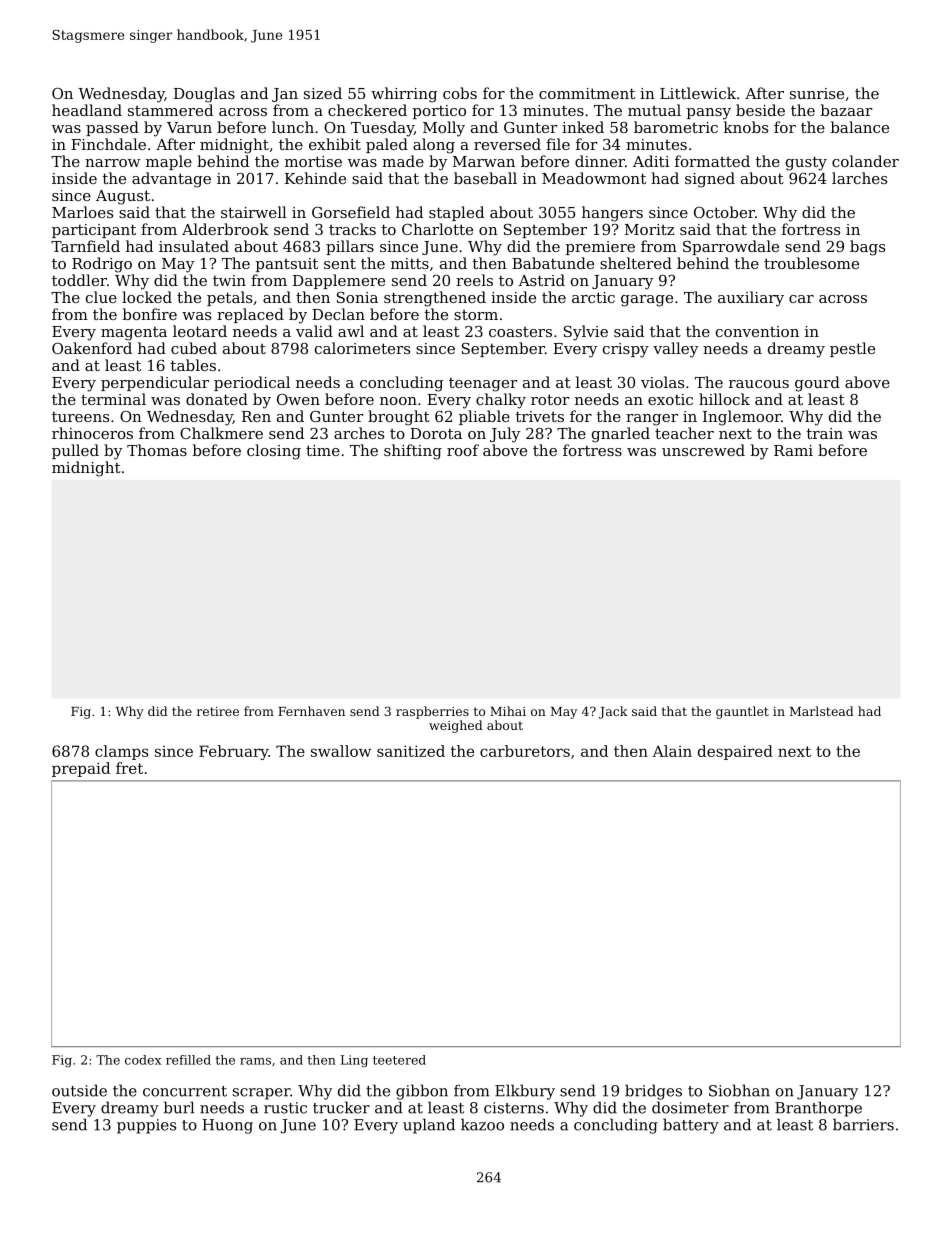  Describe the element at coordinates (508, 711) in the document. I see `Mihai` at that location.
